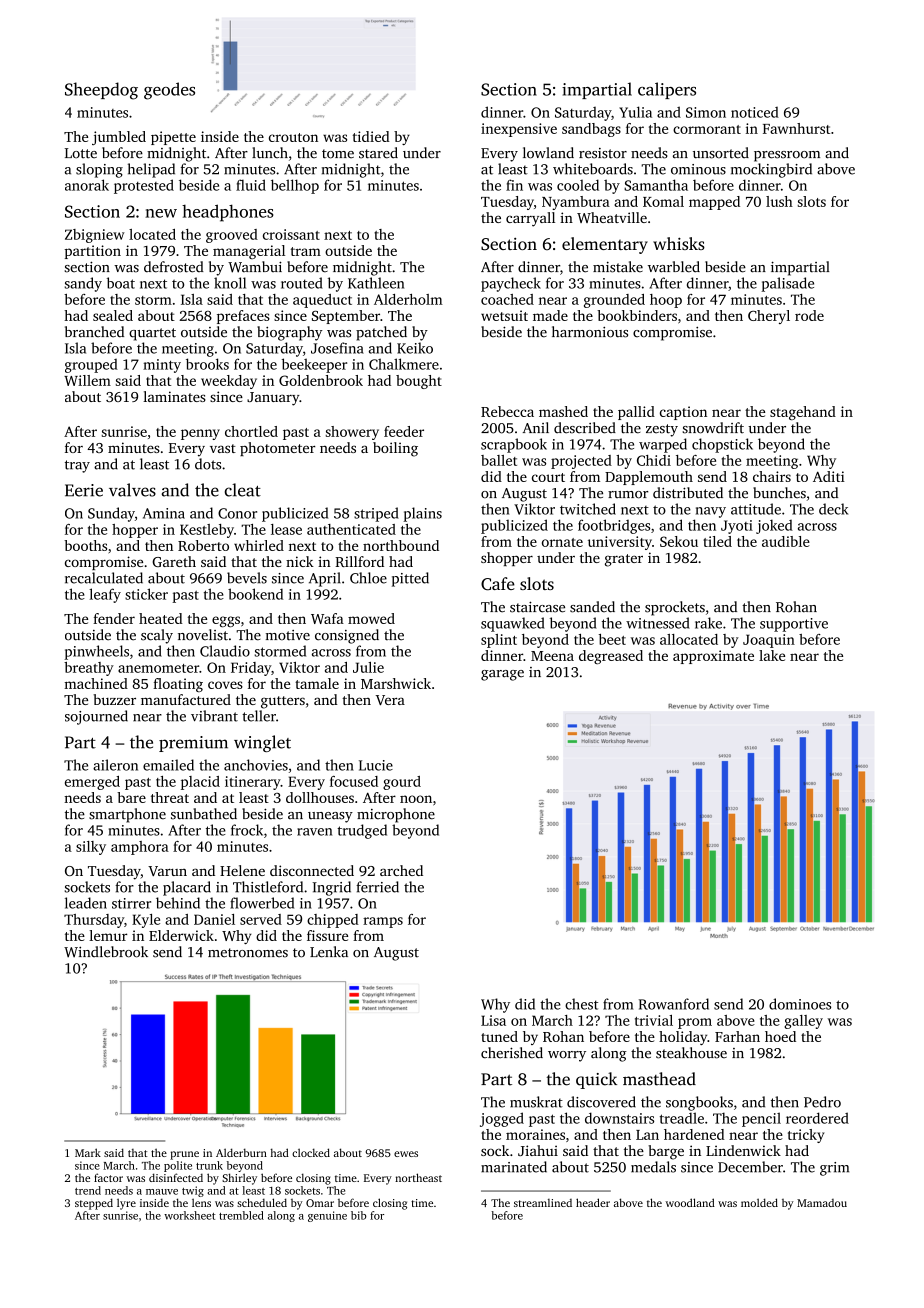  Describe the element at coordinates (96, 717) in the screenshot. I see `sojourned` at that location.
